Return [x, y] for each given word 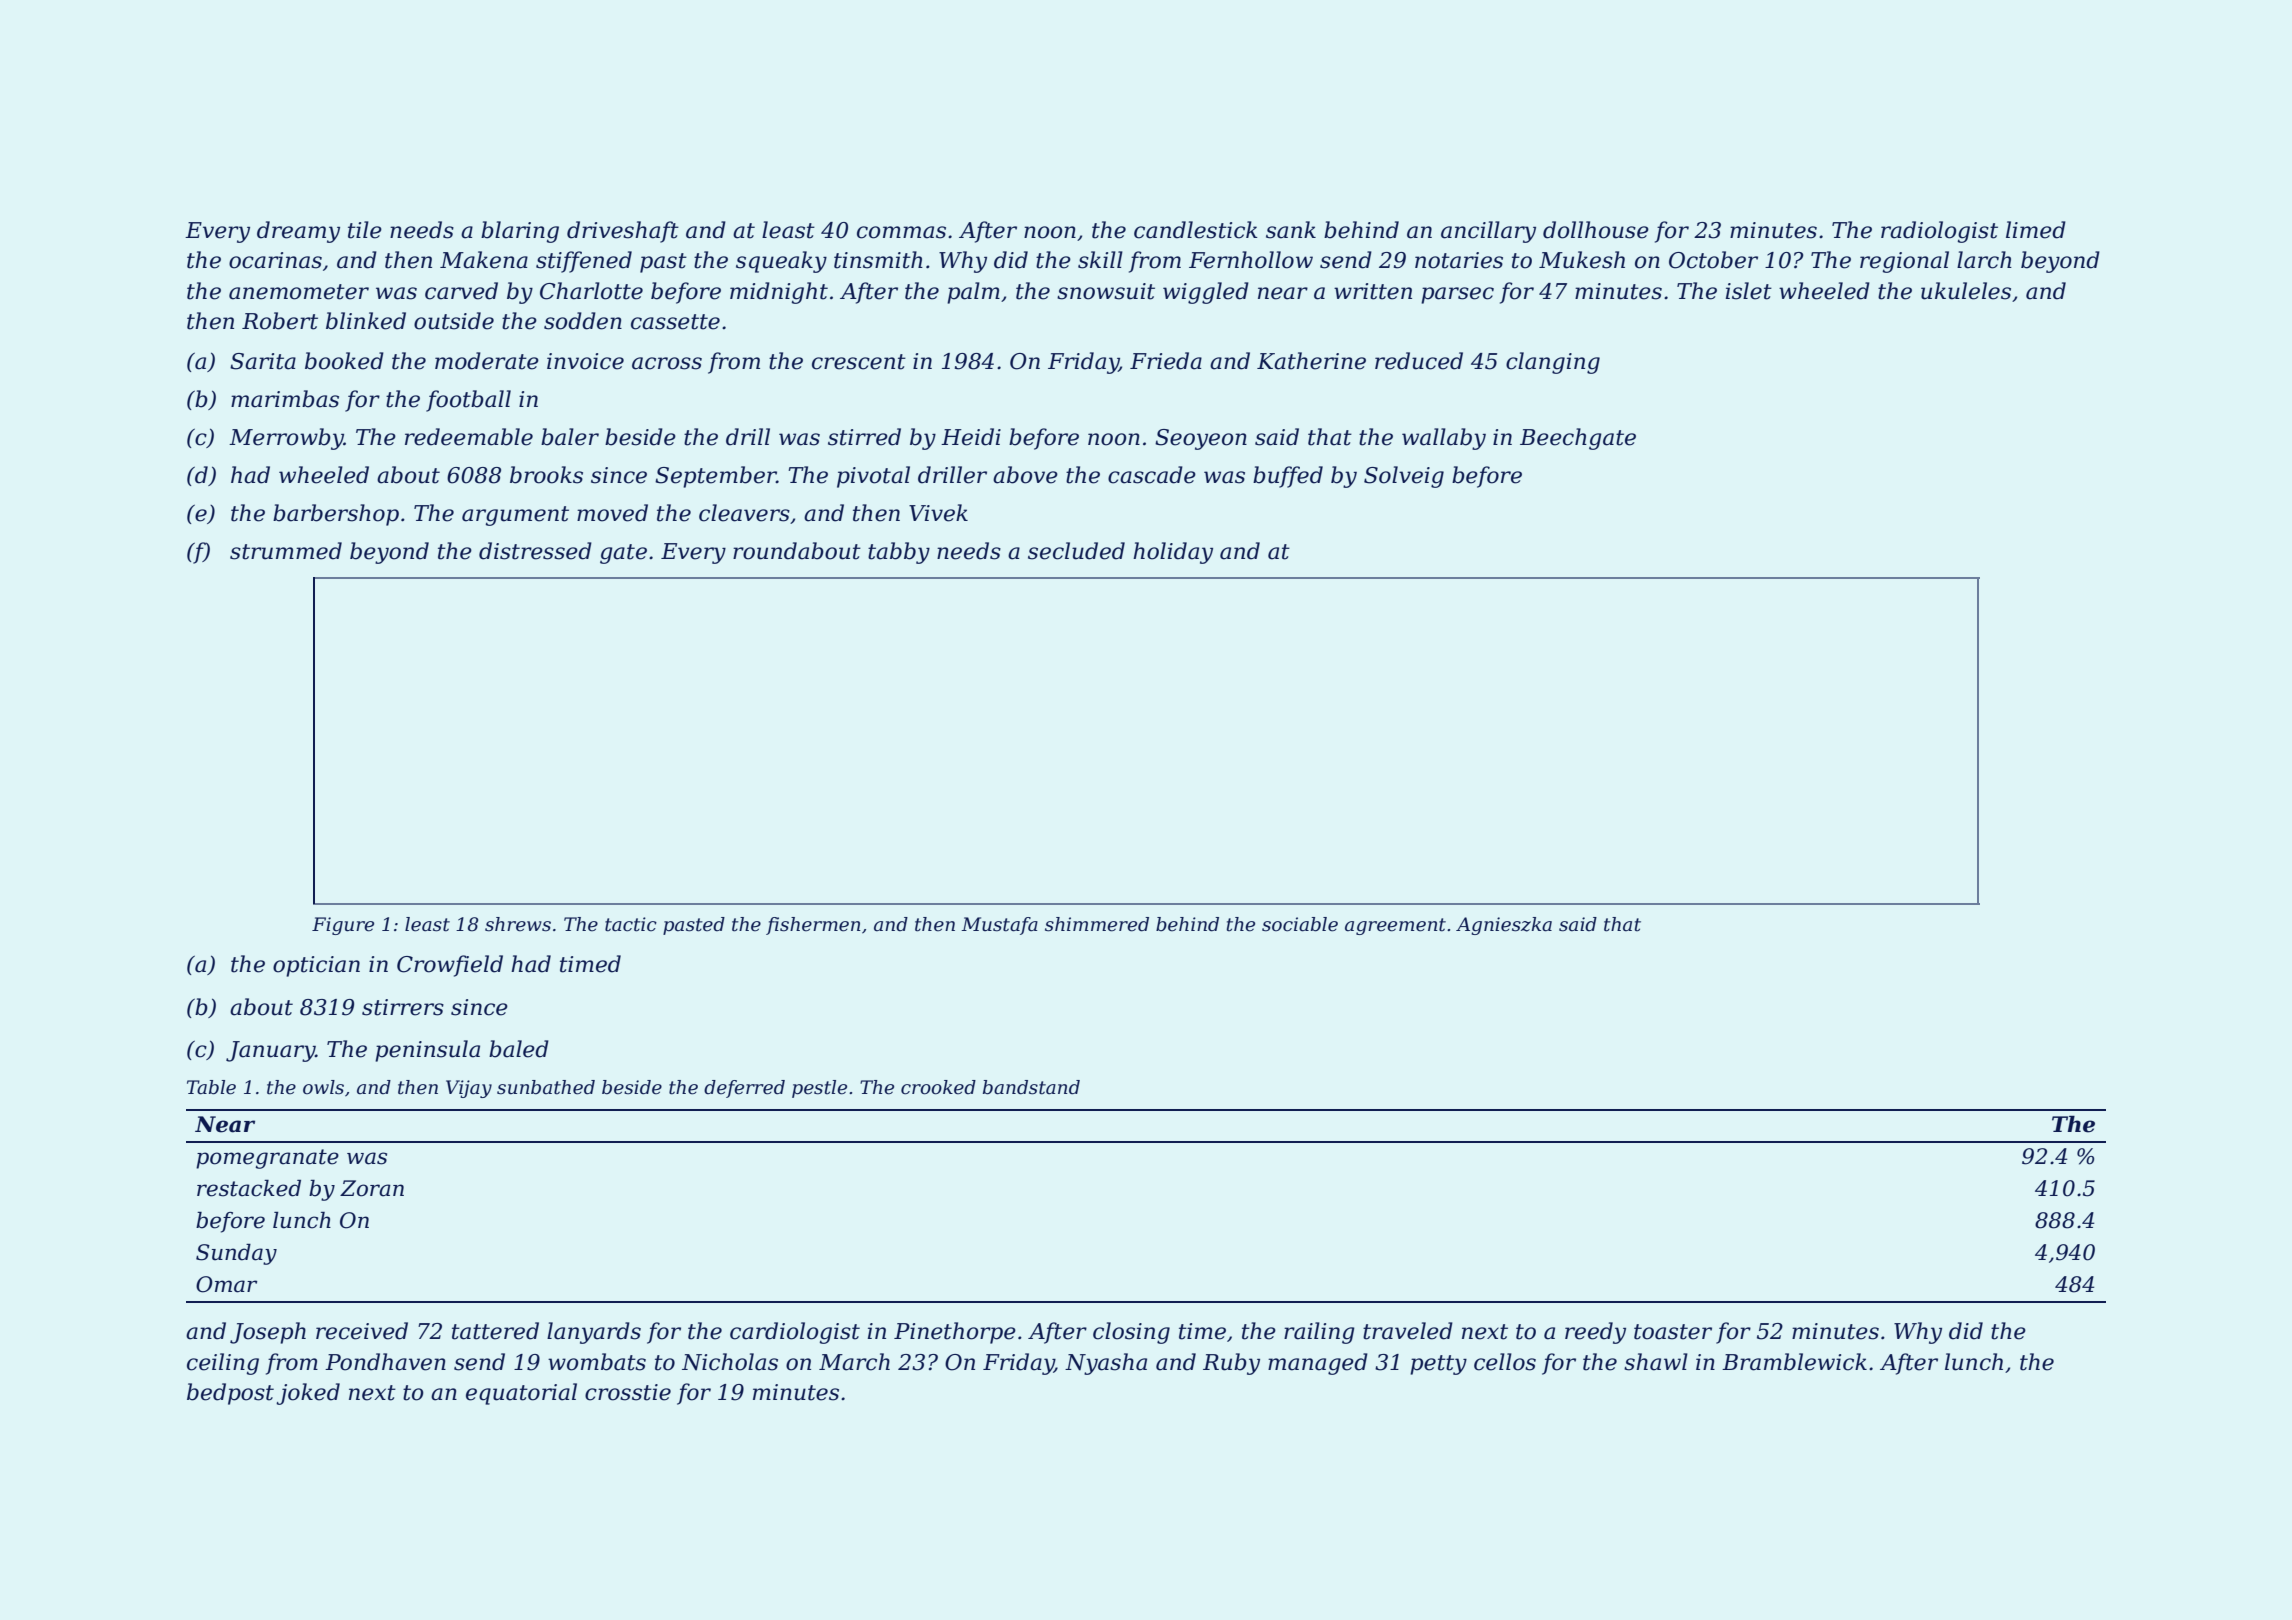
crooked [938, 1087]
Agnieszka [1504, 926]
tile [365, 230]
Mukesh [1582, 260]
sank [1291, 230]
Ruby [1231, 1364]
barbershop [336, 515]
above [1025, 475]
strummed [286, 551]
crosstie [628, 1392]
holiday [1173, 553]
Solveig [1404, 477]
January [270, 1051]
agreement [1395, 926]
